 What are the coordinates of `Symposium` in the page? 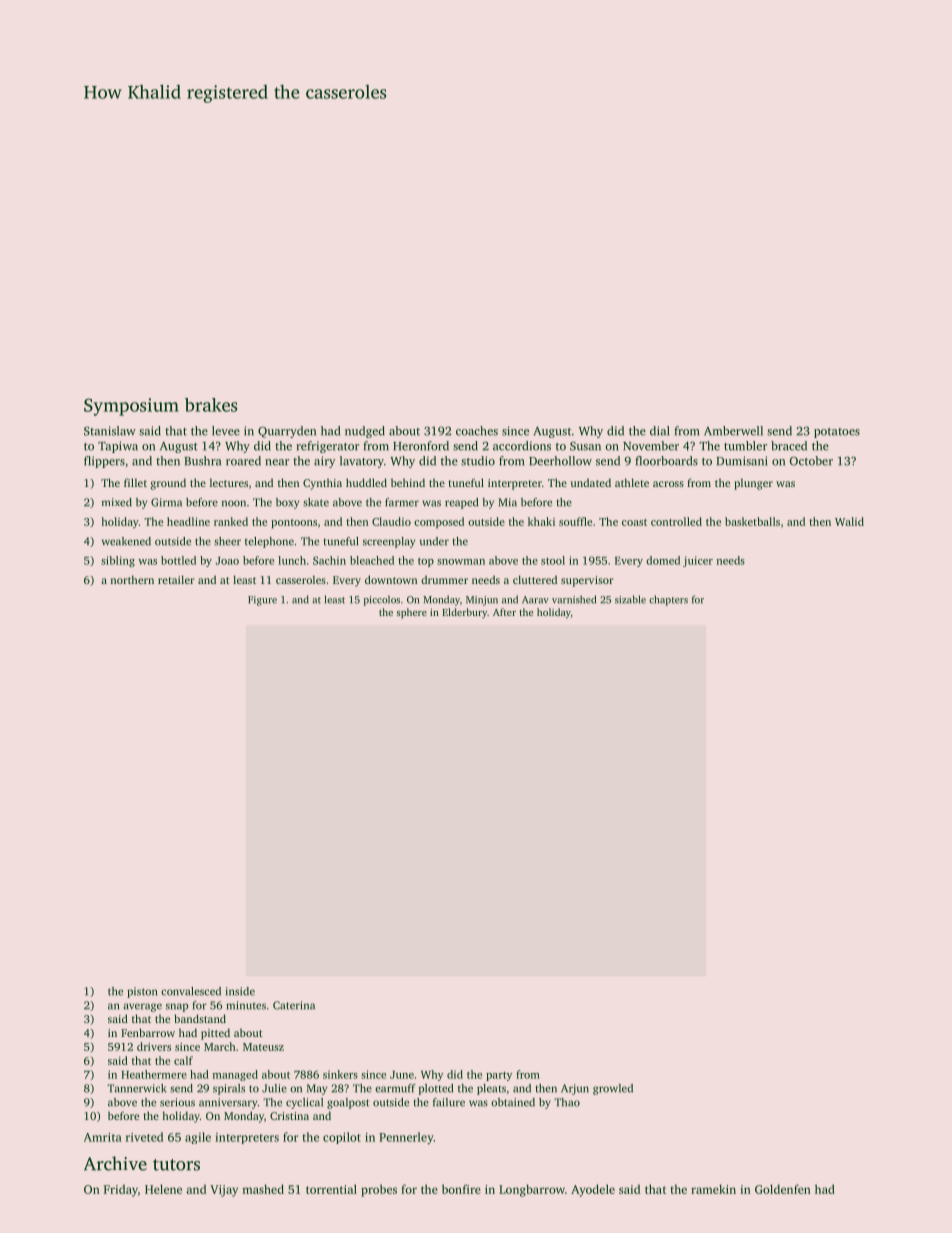 It's located at (131, 407).
